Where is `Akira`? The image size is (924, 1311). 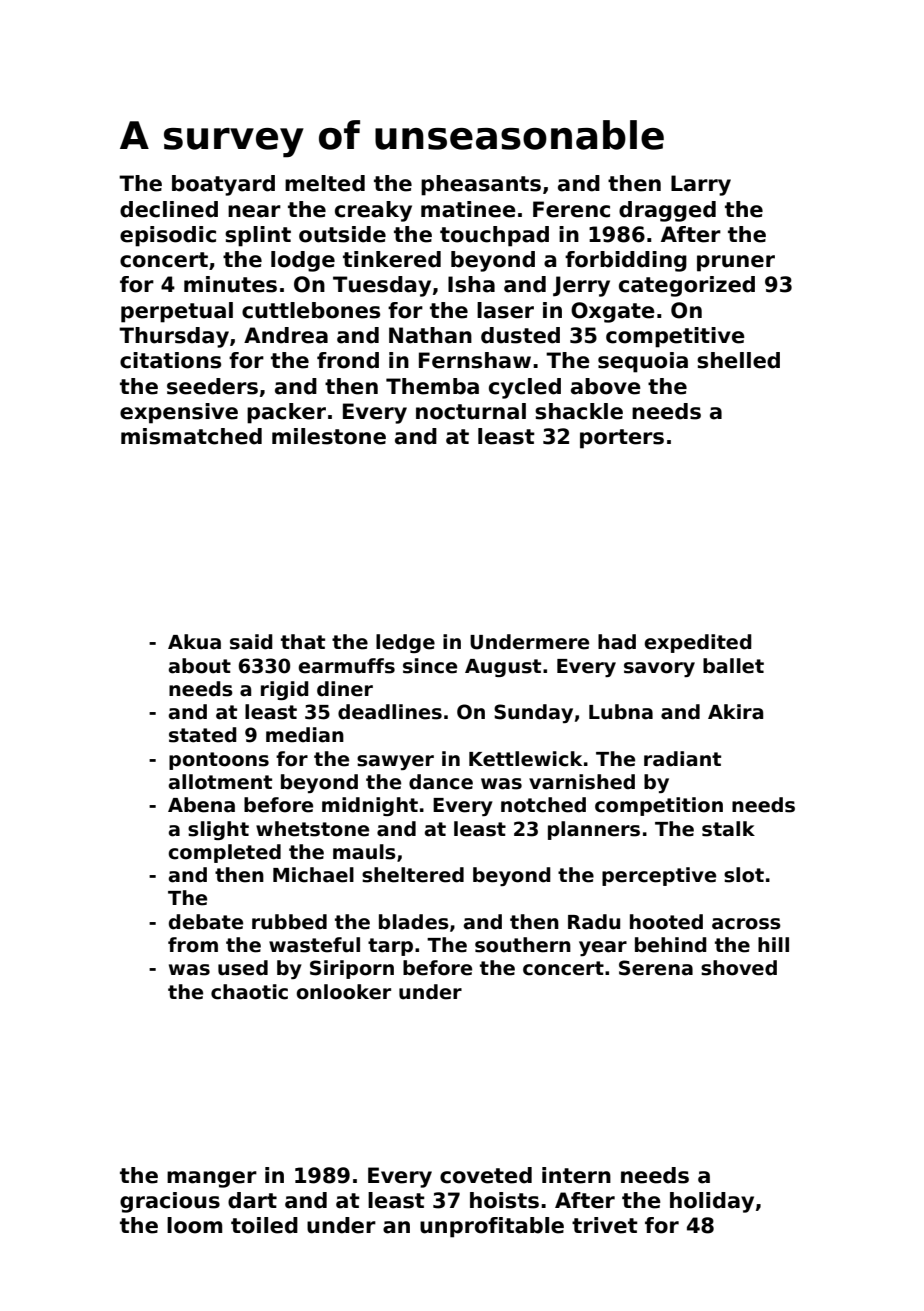
Akira is located at coordinates (735, 712).
